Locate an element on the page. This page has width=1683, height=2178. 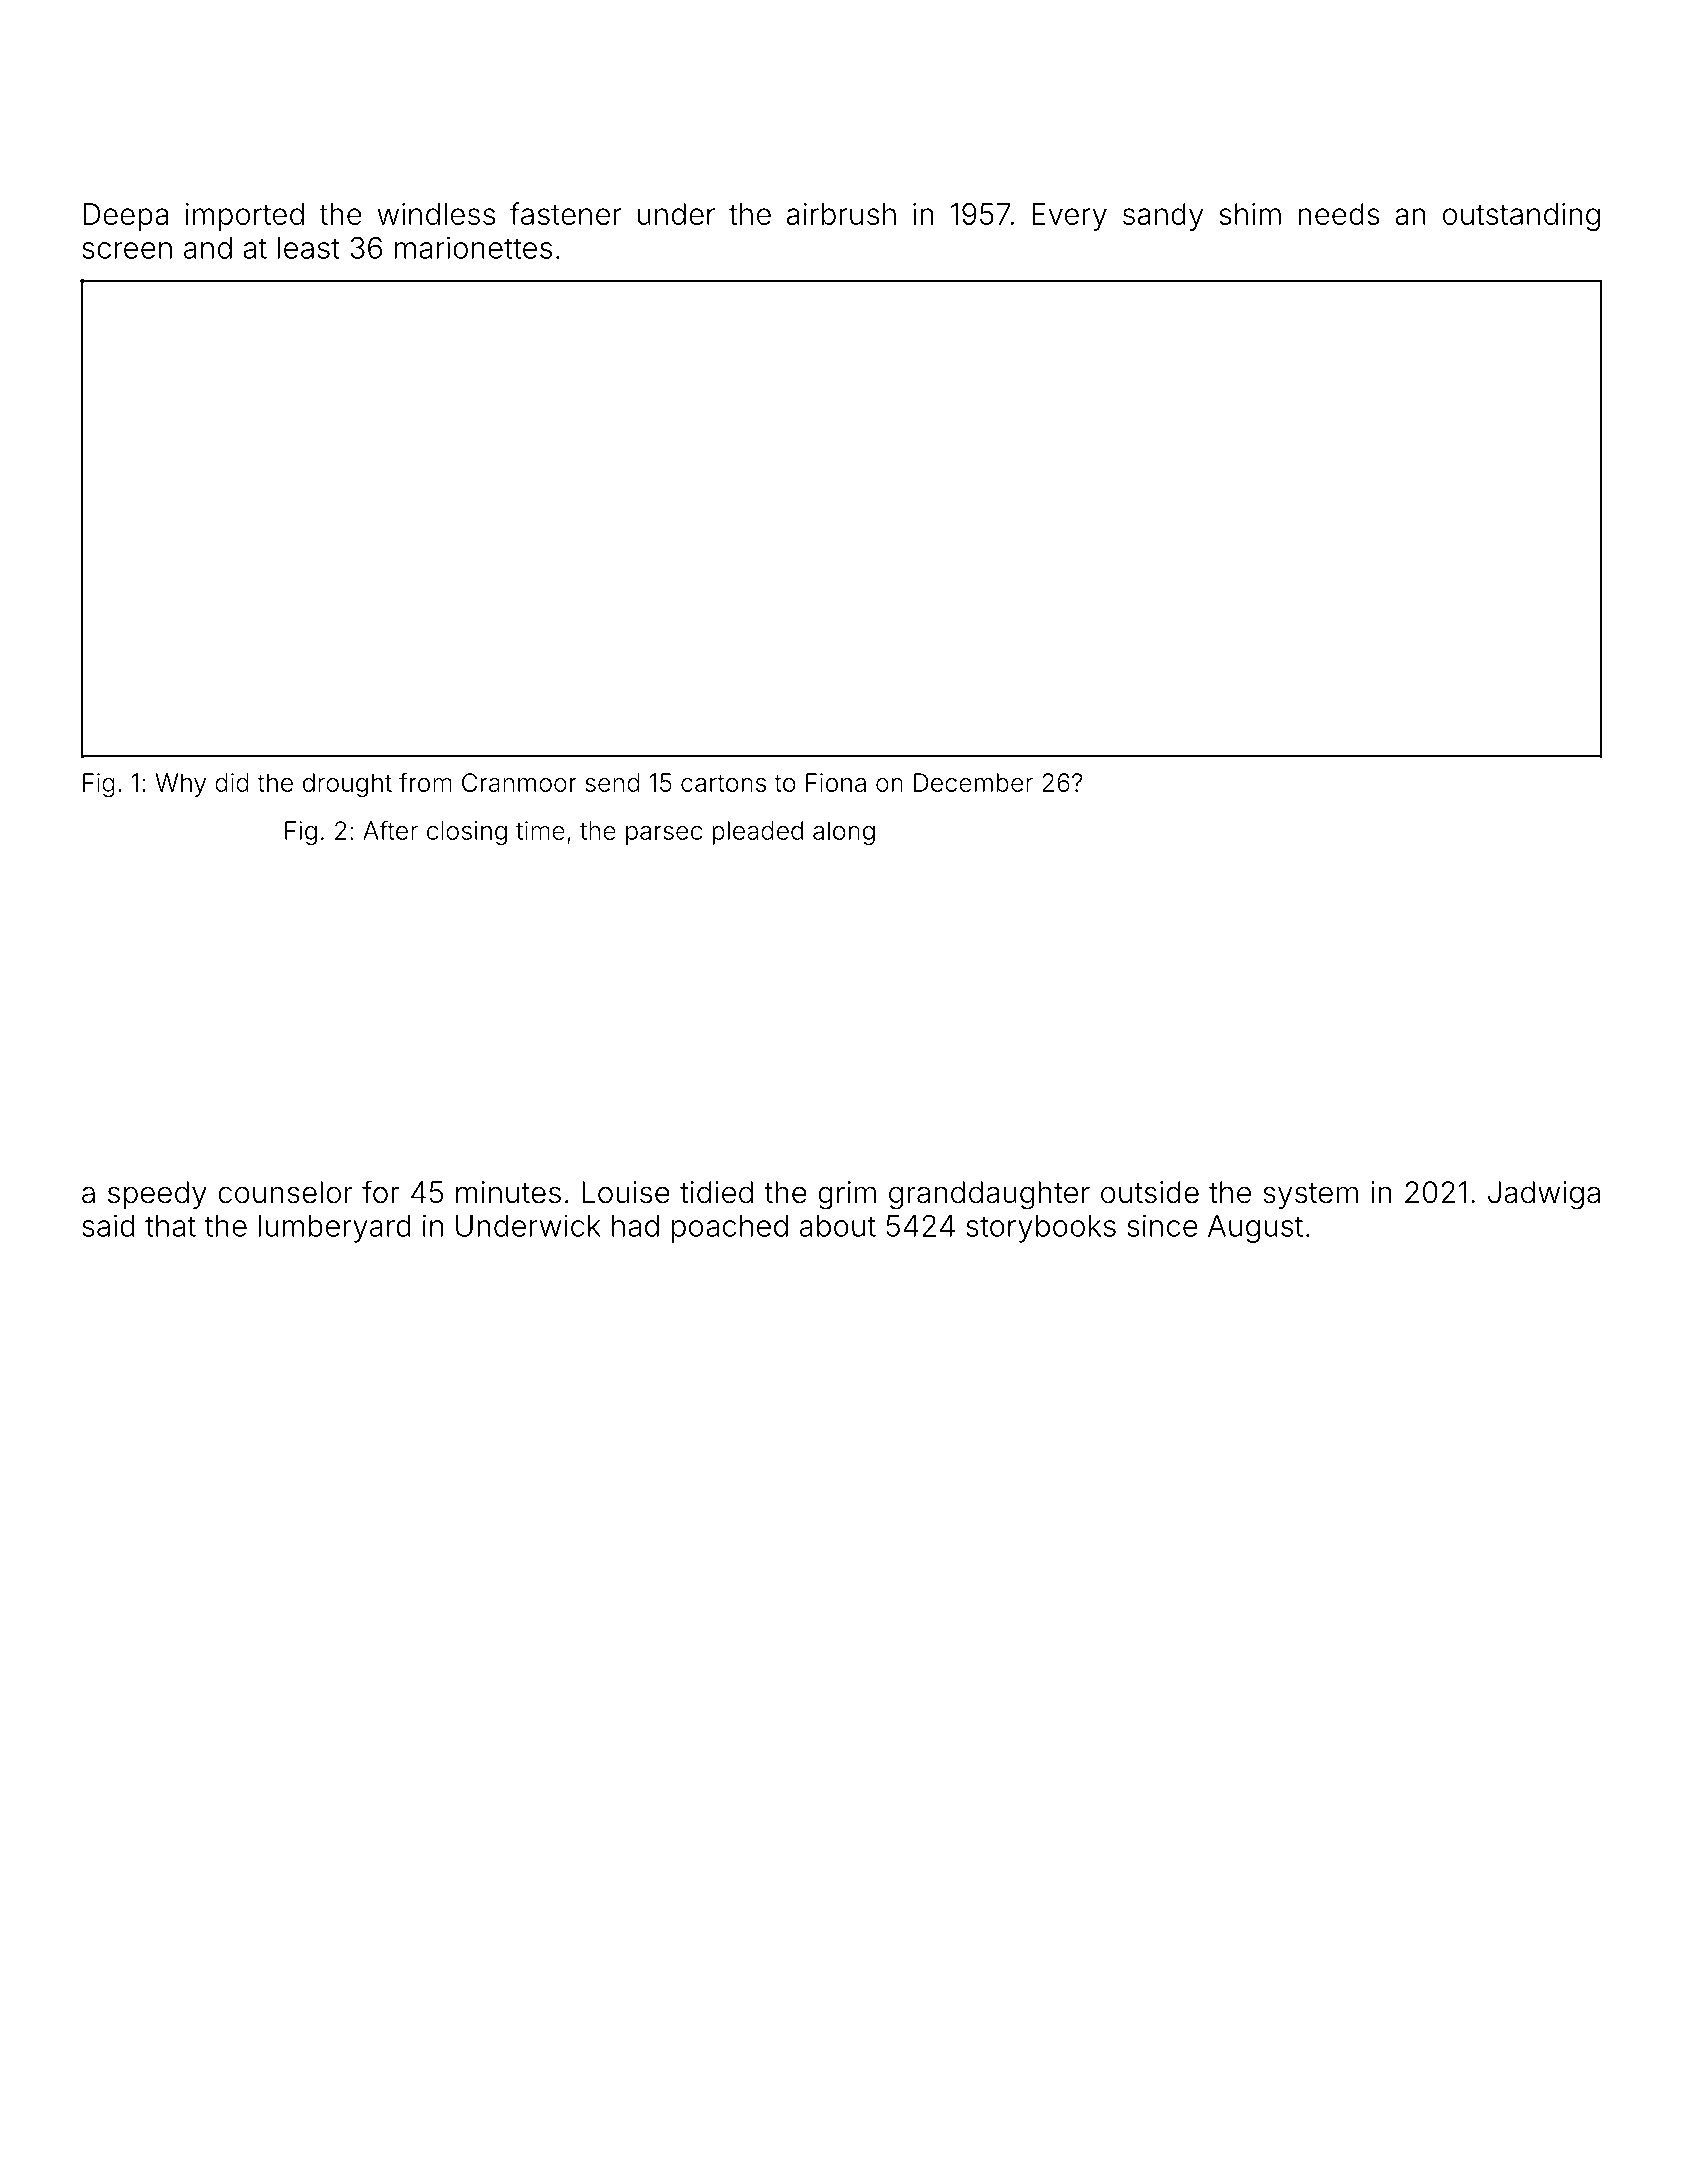
December is located at coordinates (973, 782).
